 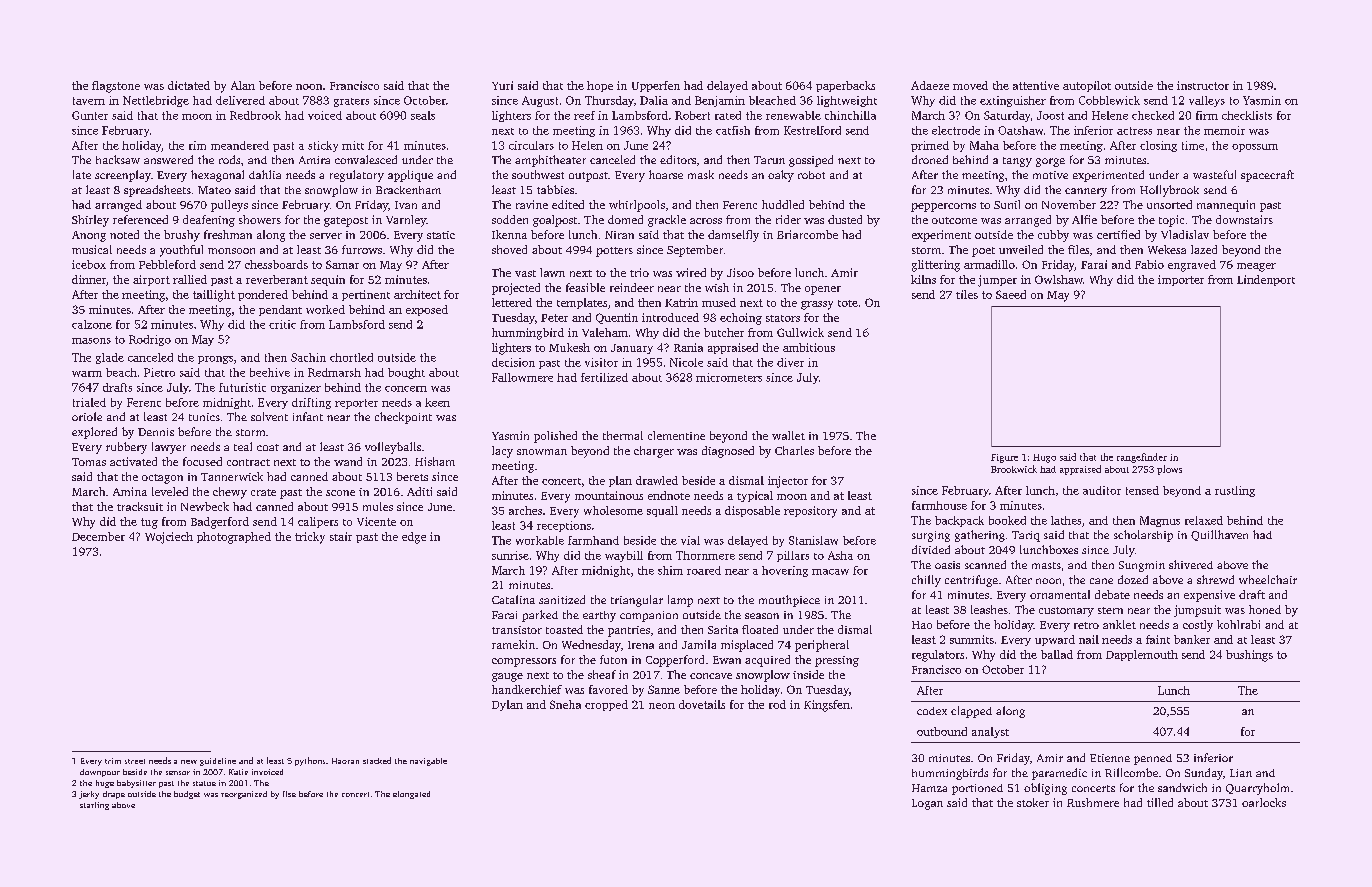 What do you see at coordinates (94, 806) in the screenshot?
I see `starling` at bounding box center [94, 806].
